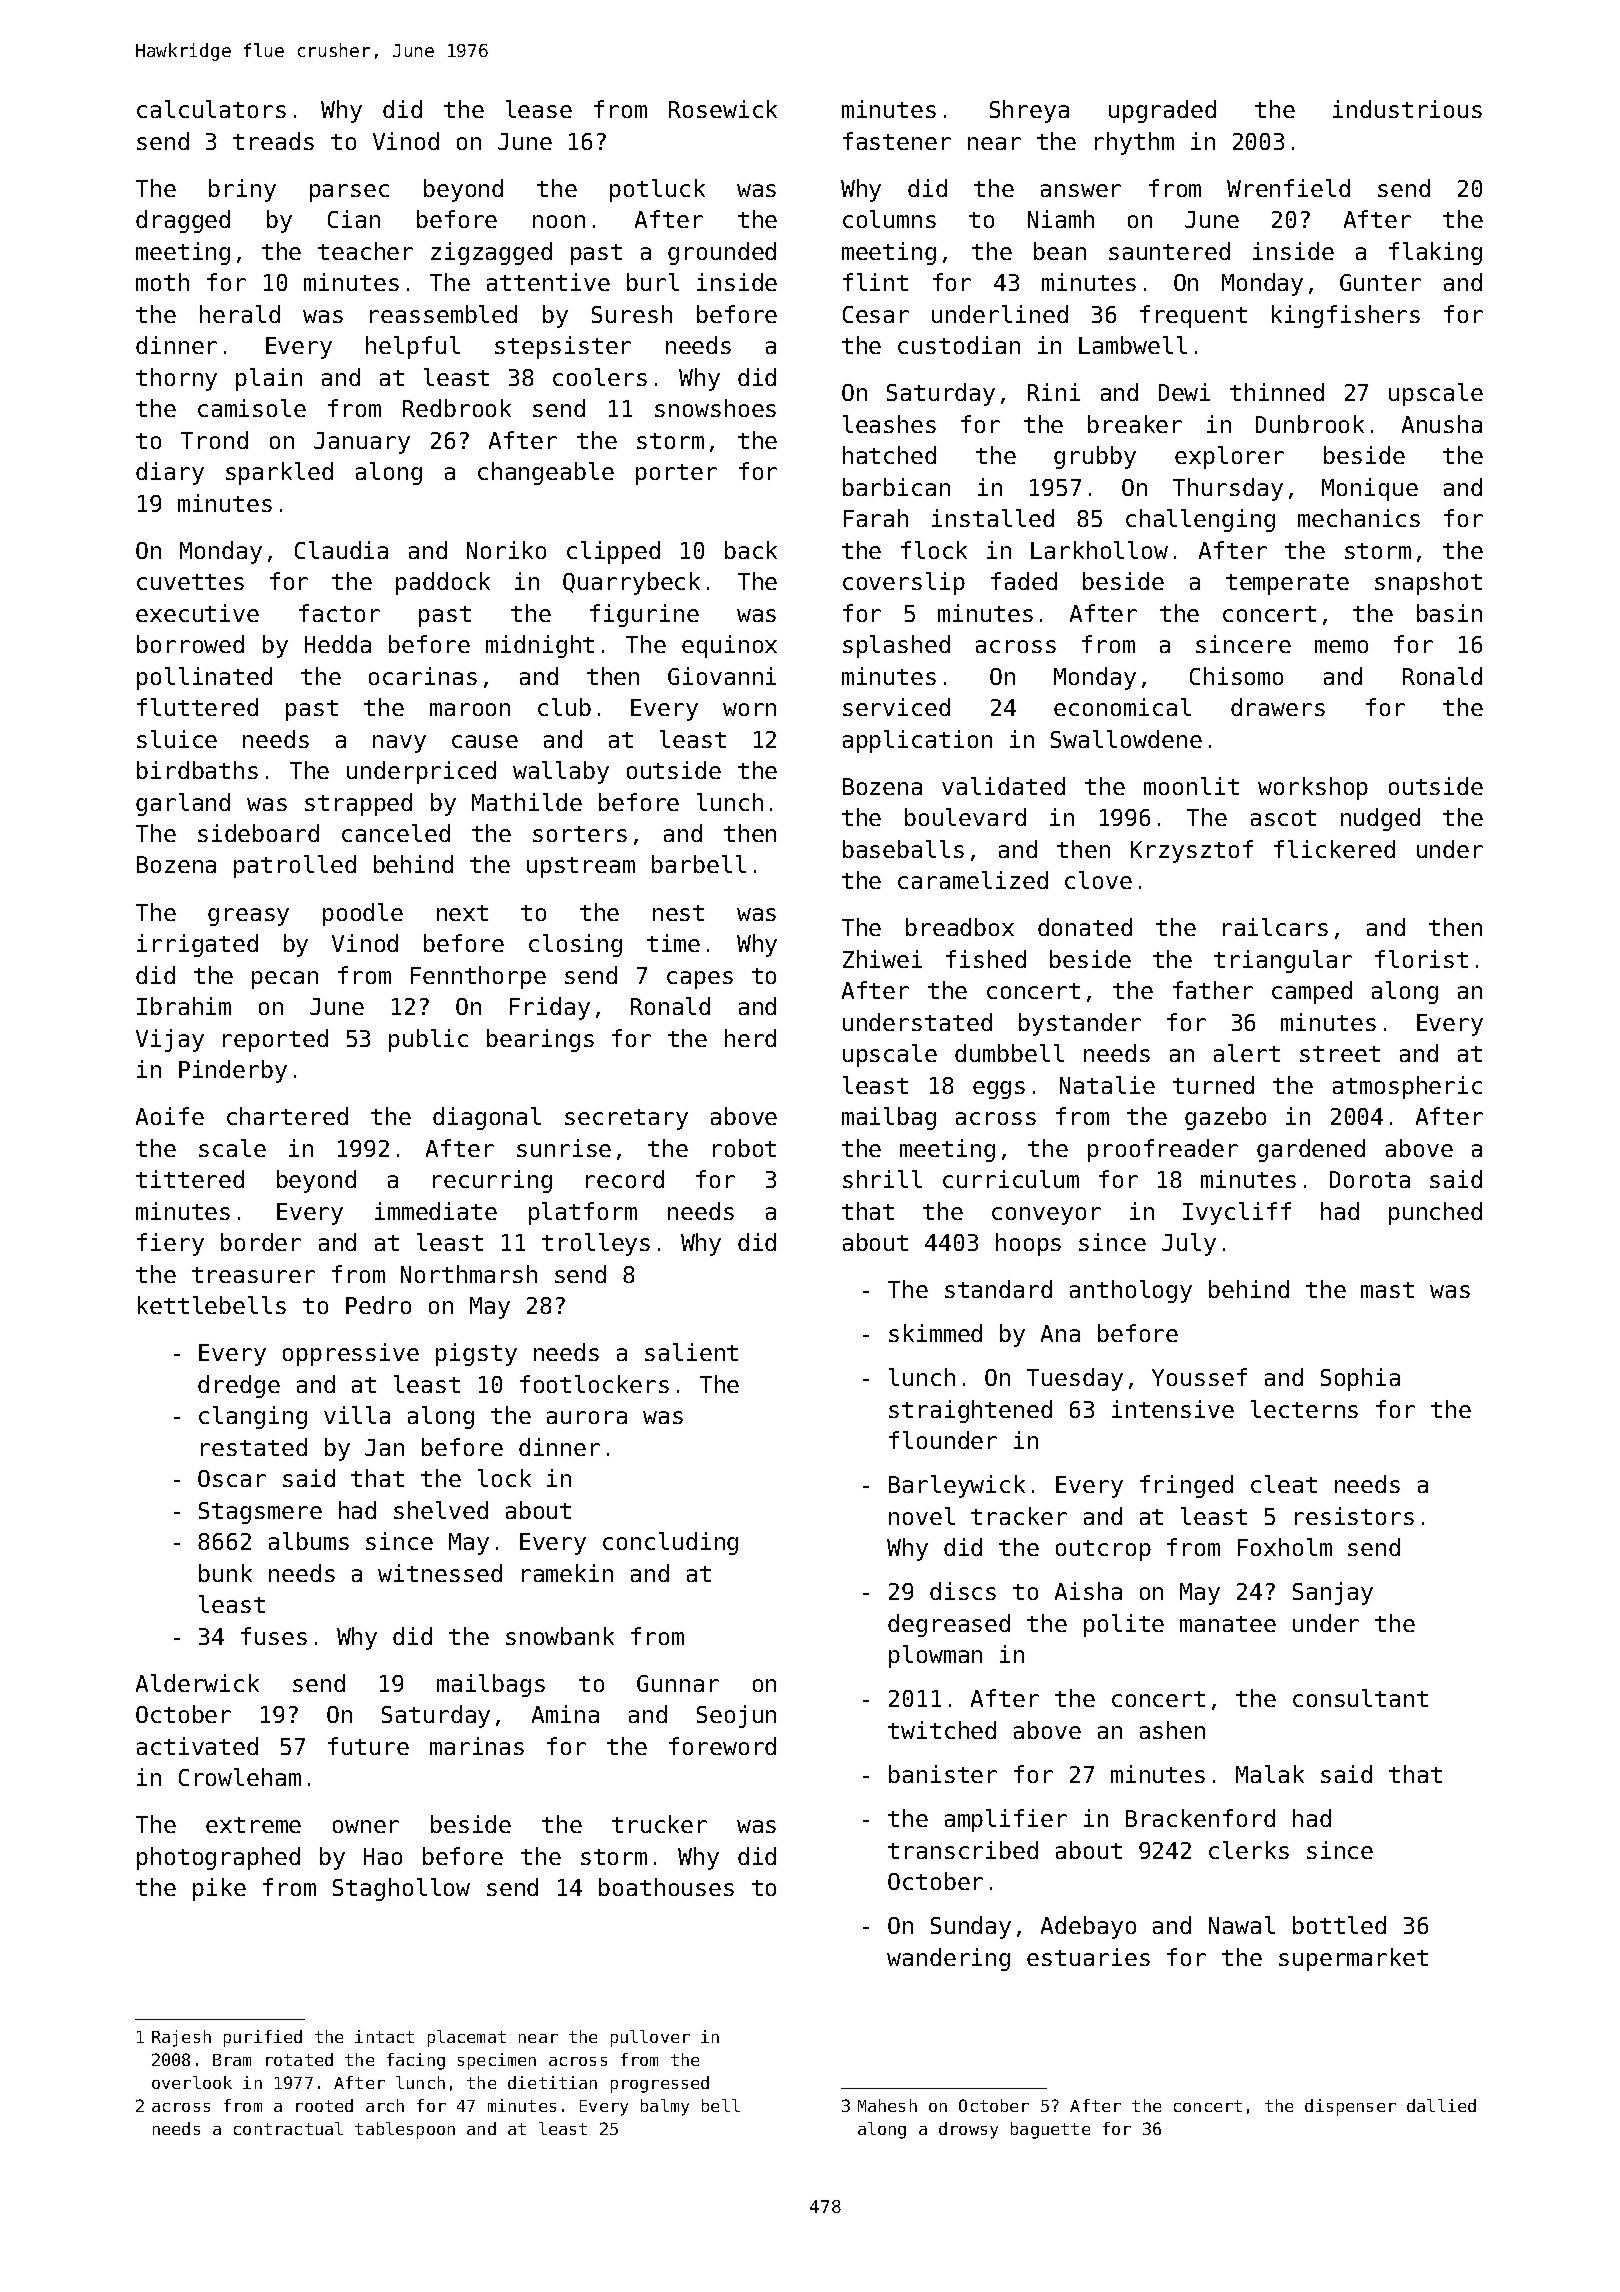  Describe the element at coordinates (723, 109) in the page. I see `Rosewick` at that location.
